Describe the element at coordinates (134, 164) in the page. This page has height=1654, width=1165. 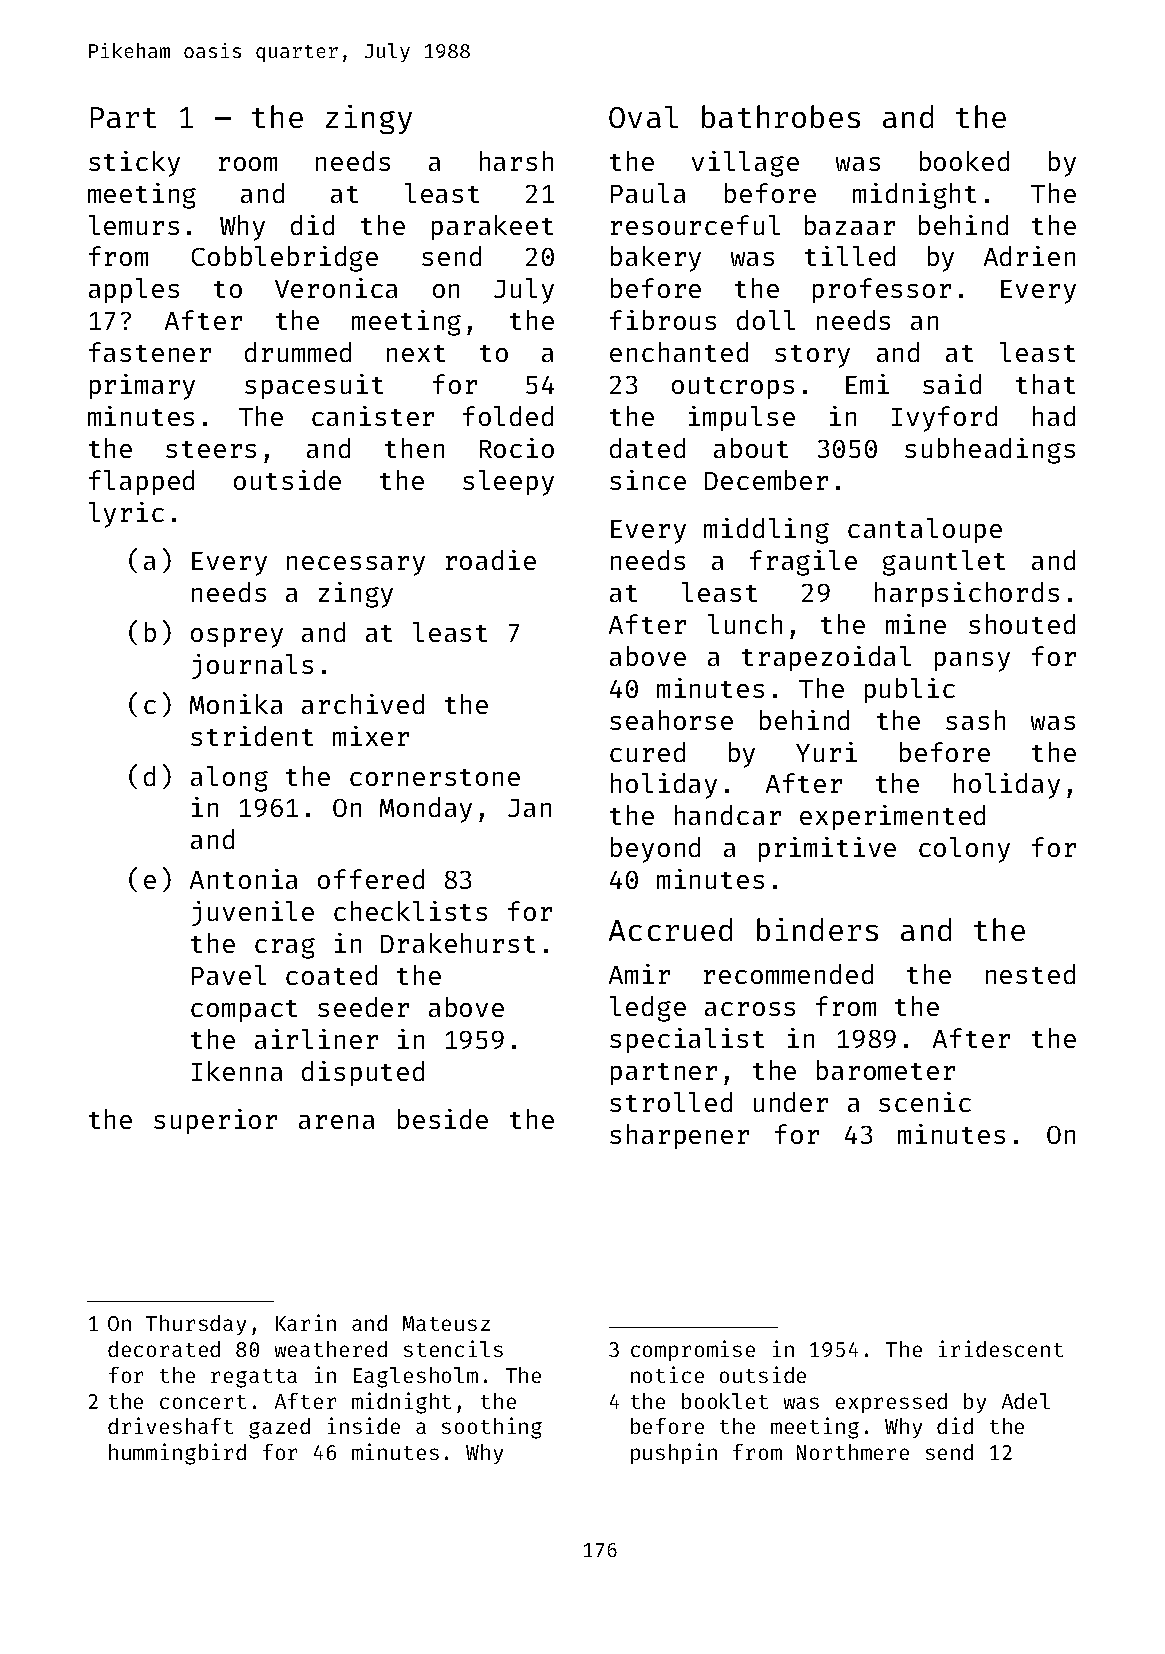
I see `sticky` at that location.
